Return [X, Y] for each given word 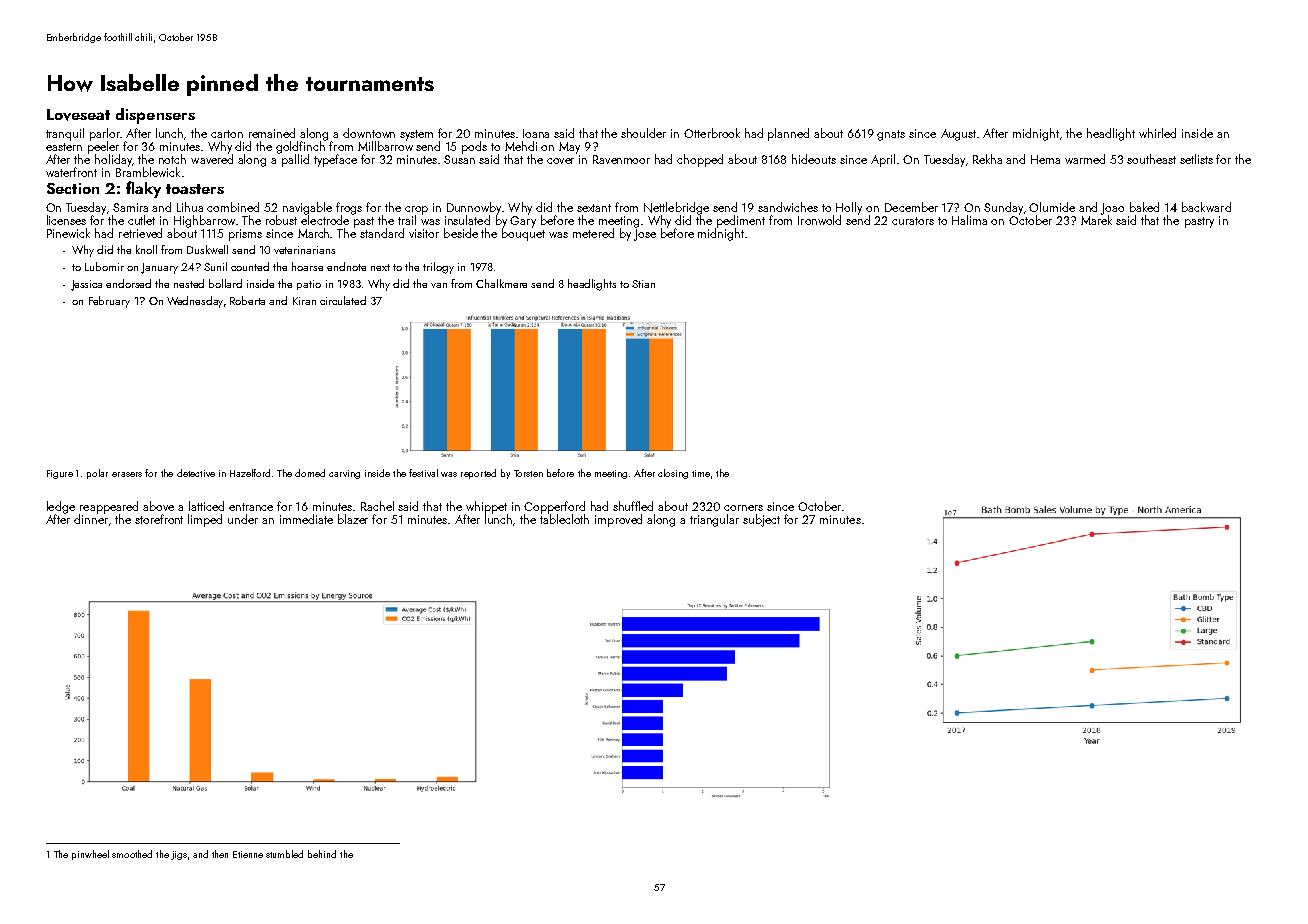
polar [97, 474]
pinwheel [90, 855]
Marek [1096, 220]
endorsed [128, 283]
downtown [369, 133]
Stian [643, 284]
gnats [891, 135]
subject [761, 520]
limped [205, 520]
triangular [714, 520]
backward [1206, 207]
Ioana [536, 133]
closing [673, 474]
